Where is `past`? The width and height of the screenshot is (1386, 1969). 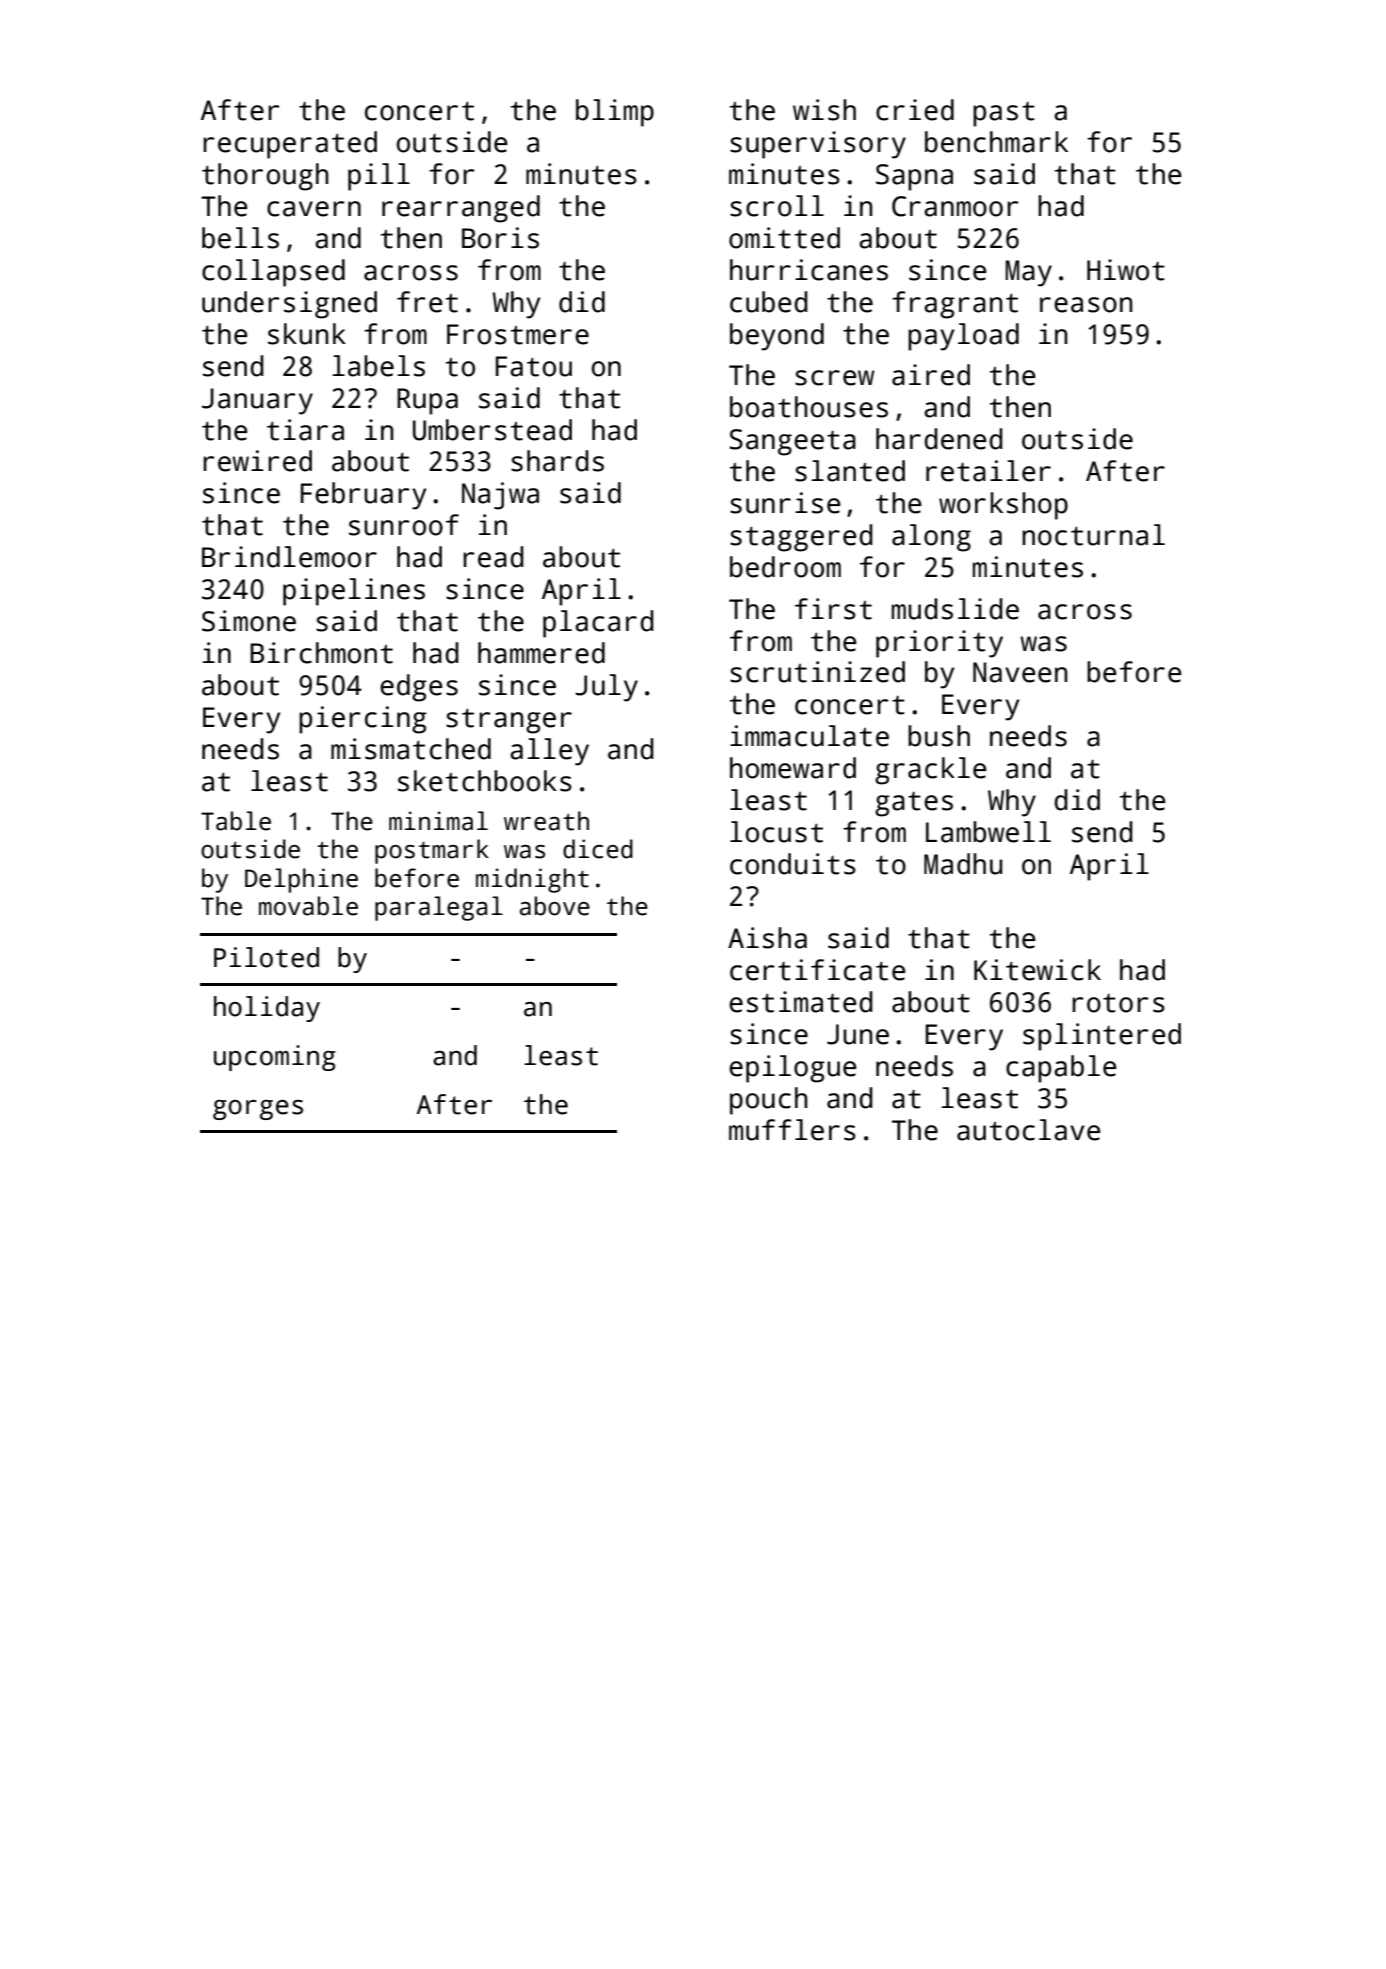
past is located at coordinates (1004, 114).
